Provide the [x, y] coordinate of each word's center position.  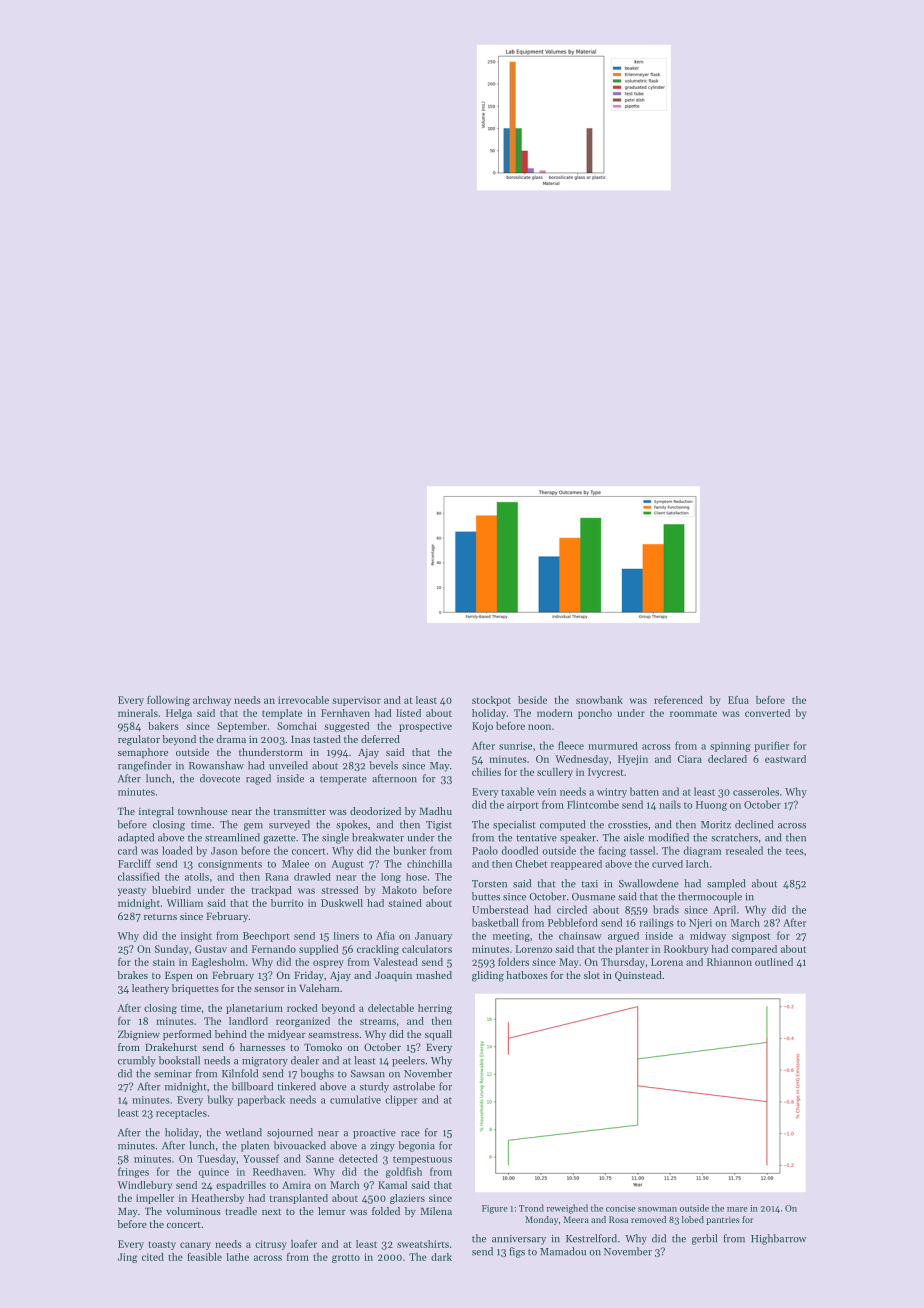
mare [737, 1209]
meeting [511, 937]
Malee [295, 864]
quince [214, 1173]
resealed [744, 850]
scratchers [734, 837]
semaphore [143, 753]
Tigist [439, 826]
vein [546, 792]
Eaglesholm [218, 963]
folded [386, 1211]
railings [656, 923]
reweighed [567, 1209]
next [271, 1212]
